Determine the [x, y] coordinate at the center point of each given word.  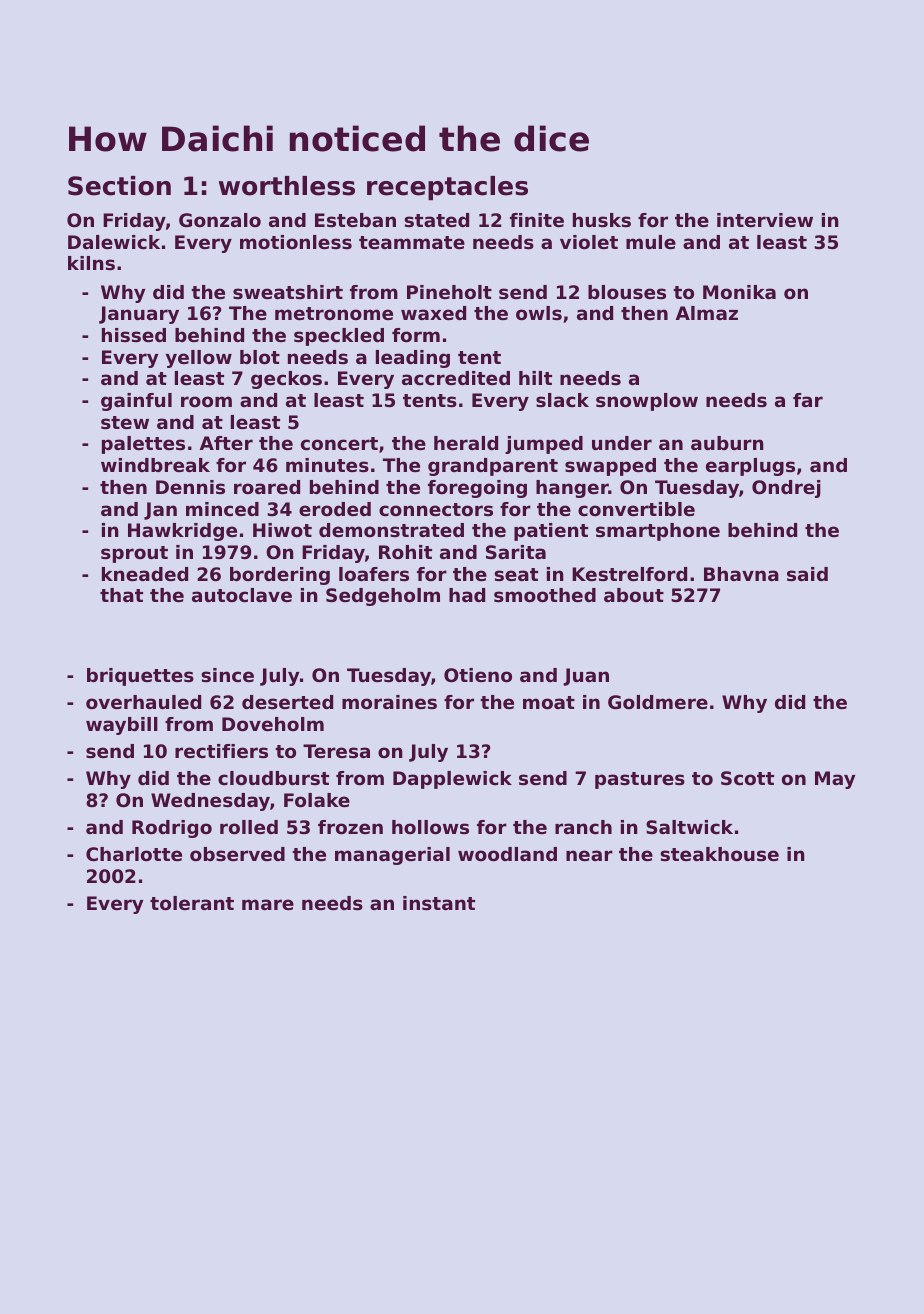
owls [539, 313]
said [807, 574]
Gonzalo [220, 220]
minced [222, 509]
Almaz [707, 313]
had [467, 595]
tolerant [192, 903]
